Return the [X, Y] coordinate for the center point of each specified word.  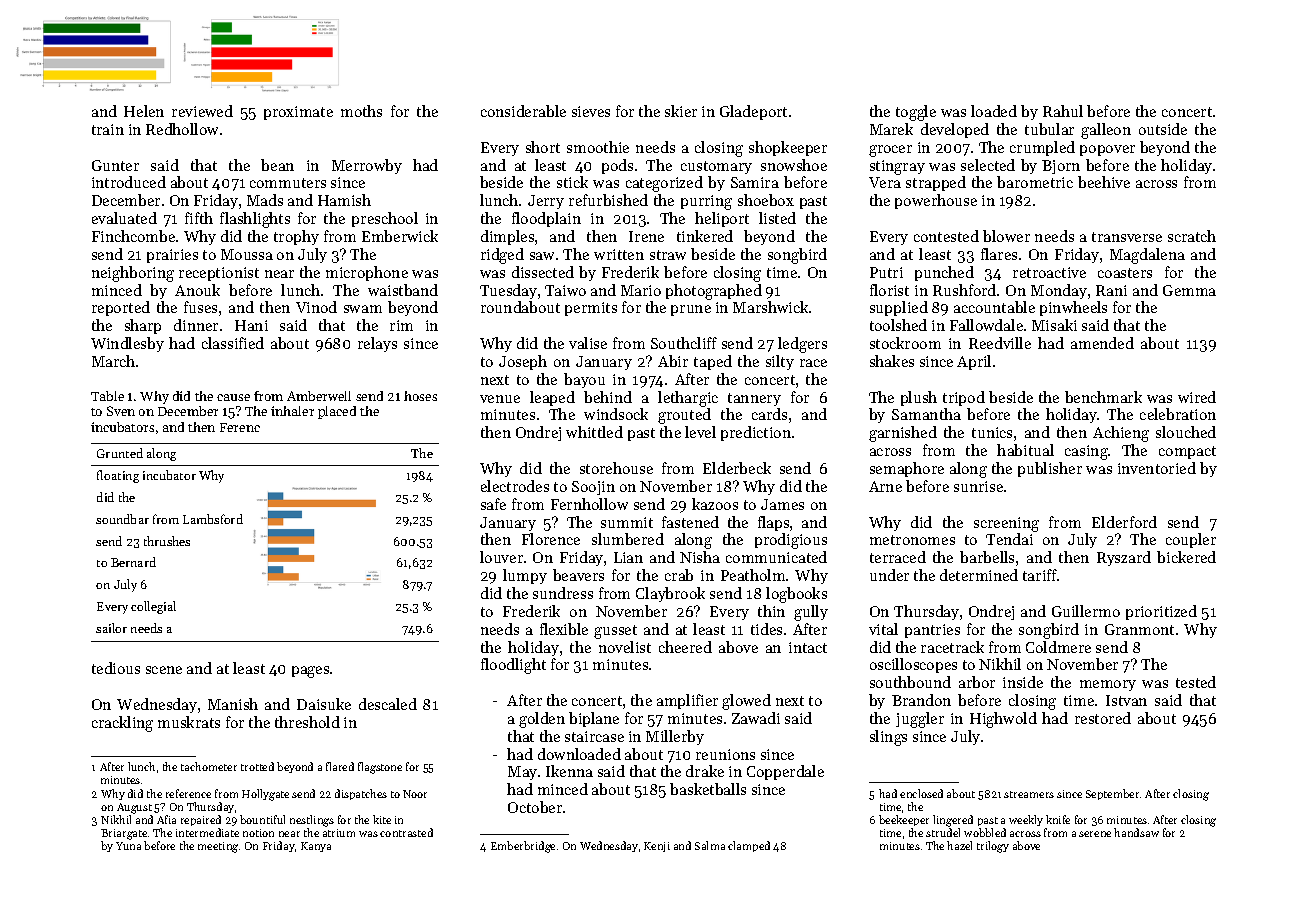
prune [691, 310]
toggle [916, 113]
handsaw [1136, 832]
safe [493, 504]
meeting [218, 847]
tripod [964, 398]
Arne [885, 486]
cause [233, 397]
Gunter [115, 165]
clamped [749, 846]
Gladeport [753, 112]
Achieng [1121, 434]
